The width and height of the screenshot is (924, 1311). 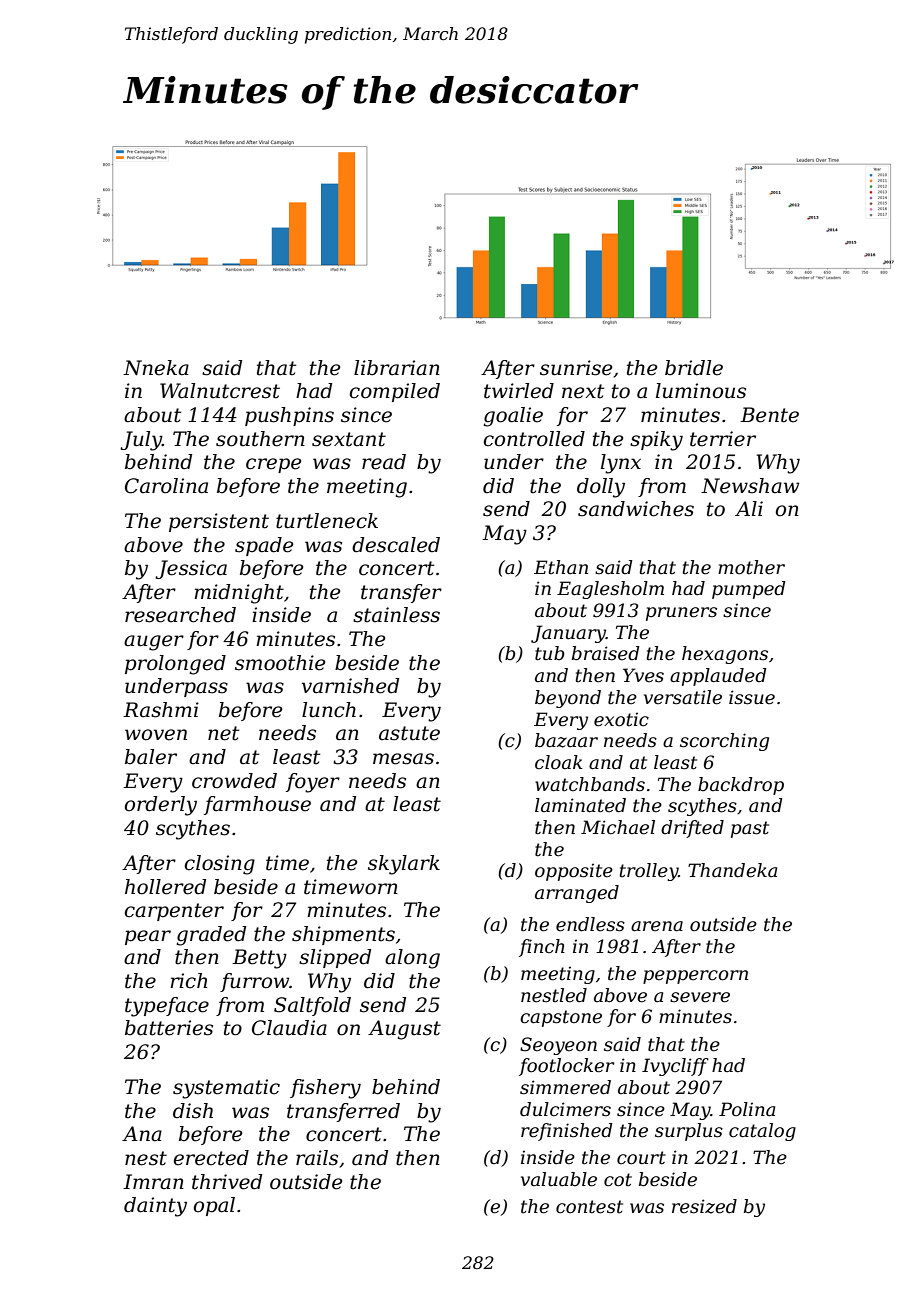 I want to click on descaled, so click(x=396, y=545).
